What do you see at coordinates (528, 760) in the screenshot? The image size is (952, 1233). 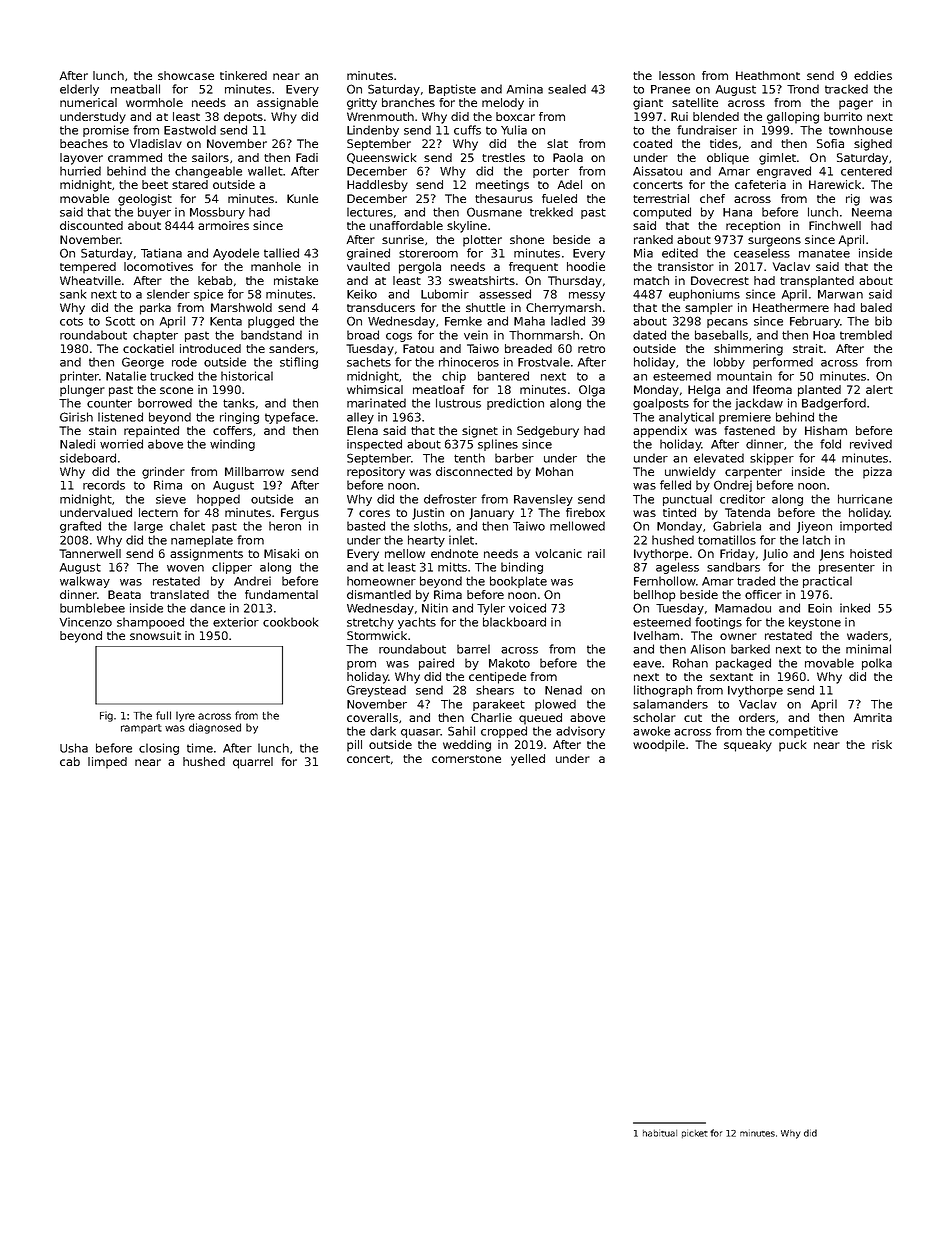 I see `yelled` at bounding box center [528, 760].
